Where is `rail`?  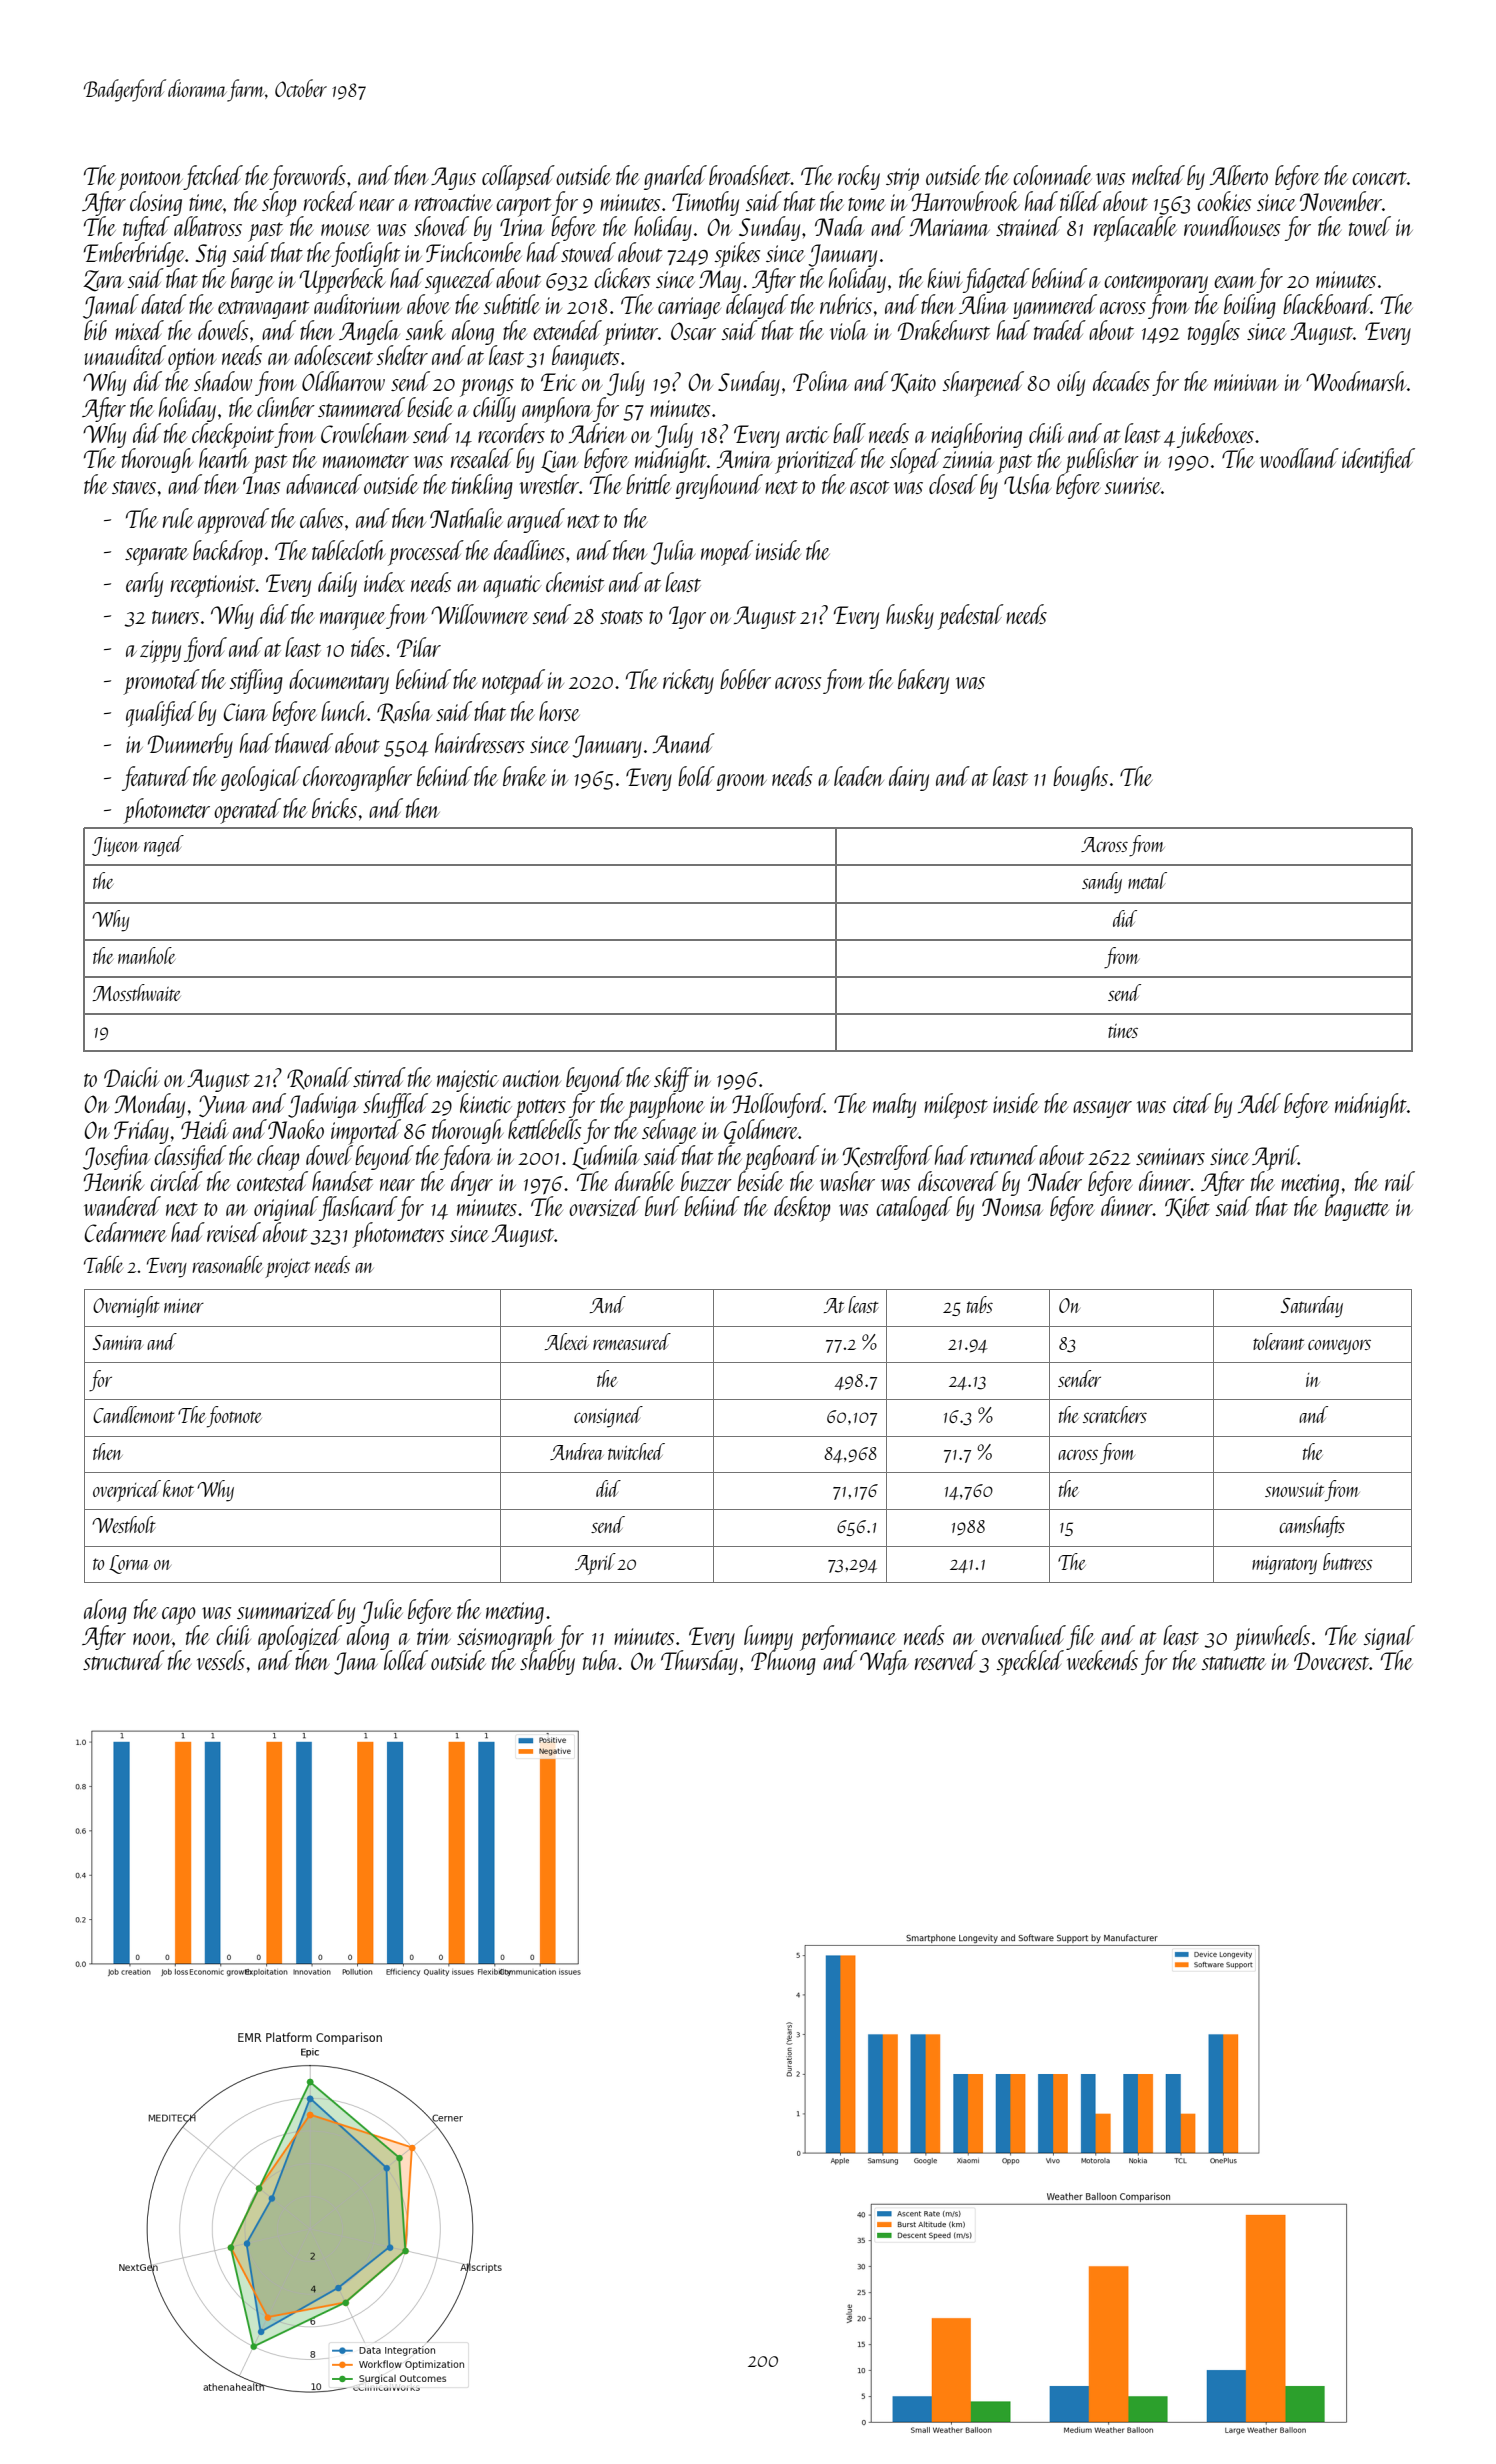 rail is located at coordinates (1400, 1181).
